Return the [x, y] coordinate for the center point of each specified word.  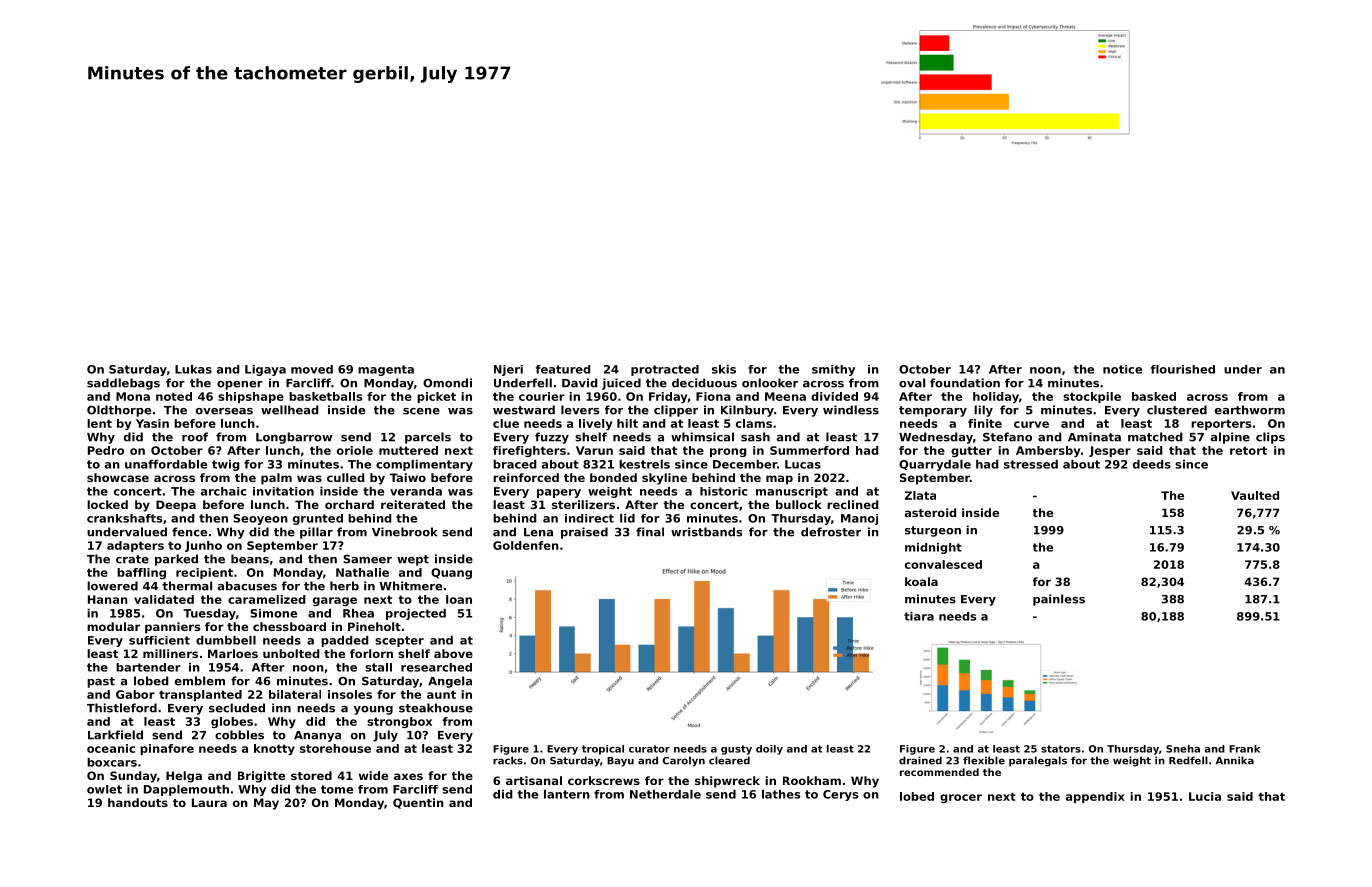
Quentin [418, 803]
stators [1061, 749]
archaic [224, 491]
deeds [1152, 464]
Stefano [1007, 437]
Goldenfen [526, 545]
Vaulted [1255, 495]
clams [754, 423]
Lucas [803, 464]
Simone [273, 613]
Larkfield [115, 735]
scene [421, 411]
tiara [919, 616]
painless [1059, 600]
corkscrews [604, 780]
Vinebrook [404, 532]
